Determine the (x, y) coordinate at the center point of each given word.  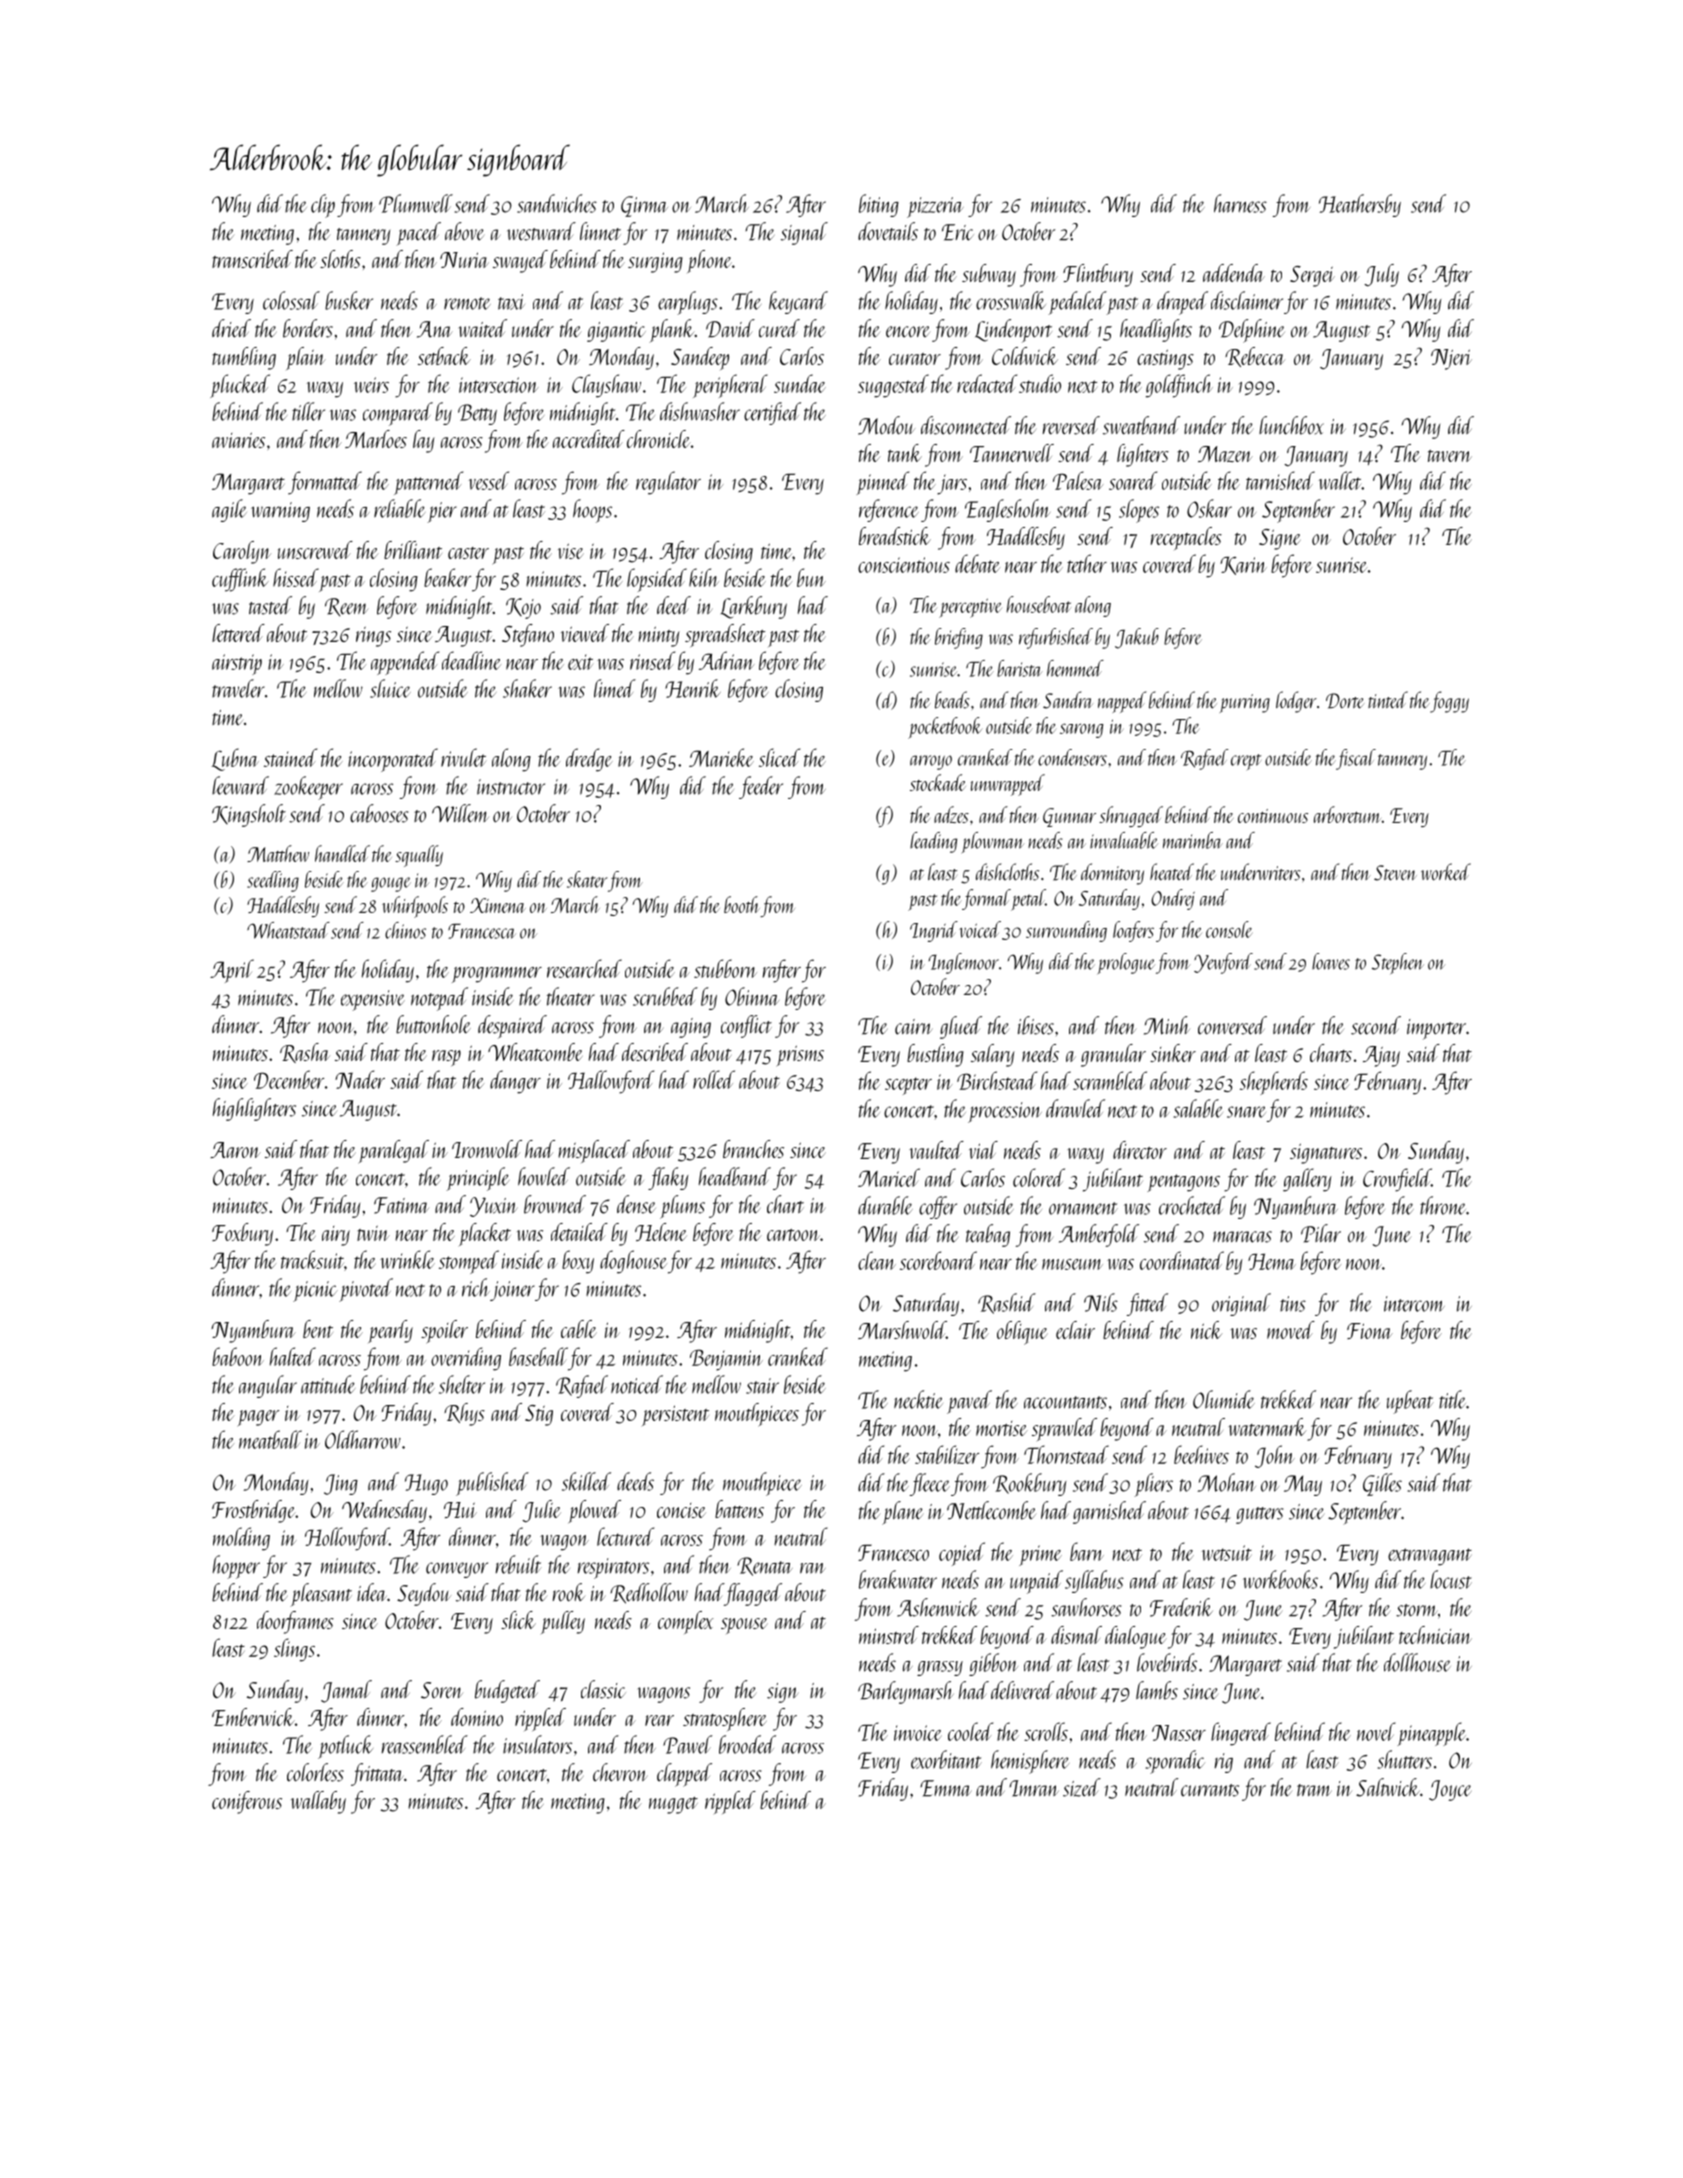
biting (879, 205)
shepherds (1274, 1083)
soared (1133, 480)
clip (323, 206)
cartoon (793, 1235)
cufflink (240, 580)
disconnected (966, 425)
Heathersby (1360, 205)
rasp (446, 1058)
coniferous (247, 1802)
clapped (684, 1775)
